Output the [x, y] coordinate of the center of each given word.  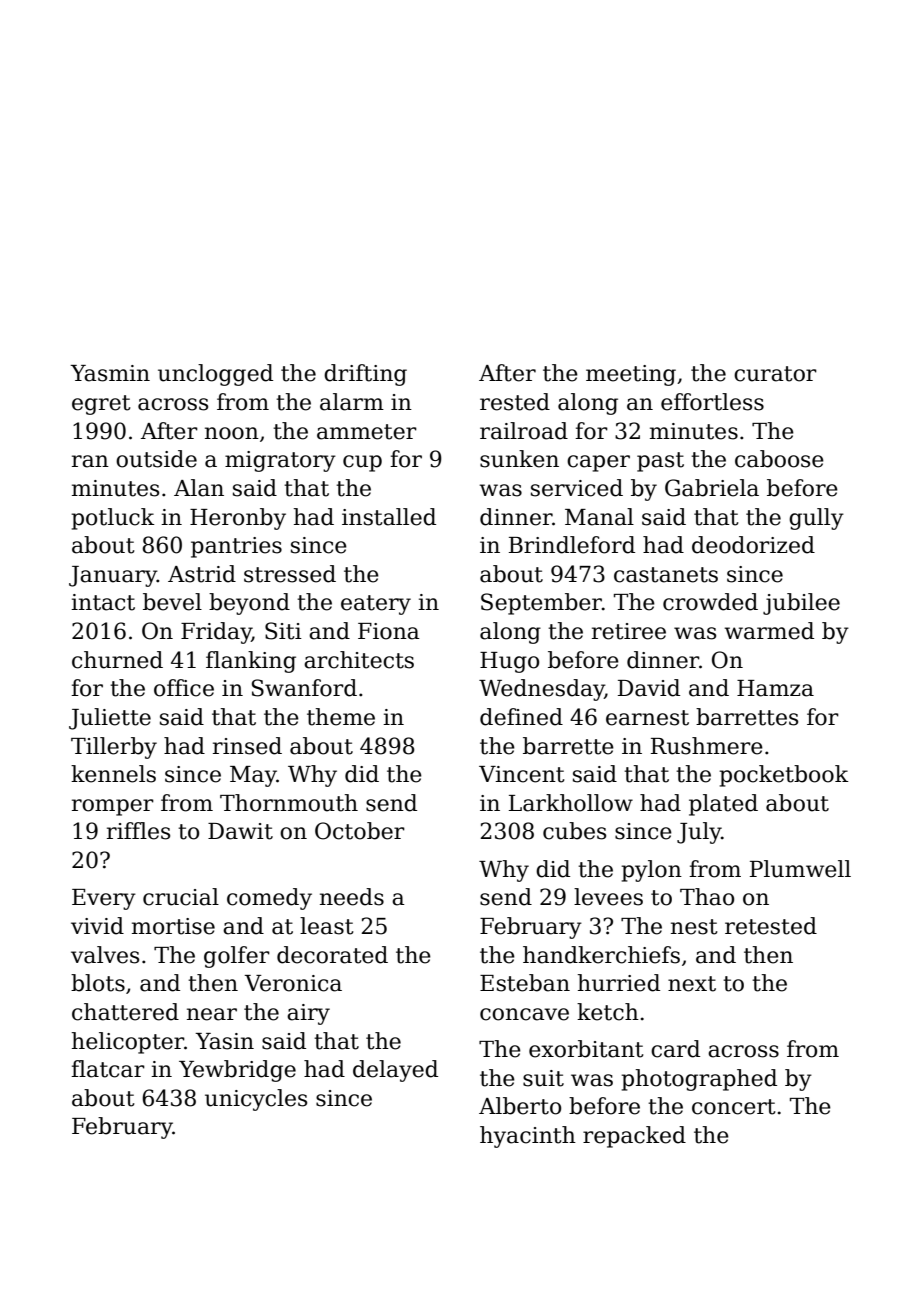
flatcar [108, 1069]
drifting [365, 375]
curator [775, 374]
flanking [251, 662]
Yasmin [110, 373]
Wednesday [542, 690]
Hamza [775, 688]
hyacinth [528, 1137]
